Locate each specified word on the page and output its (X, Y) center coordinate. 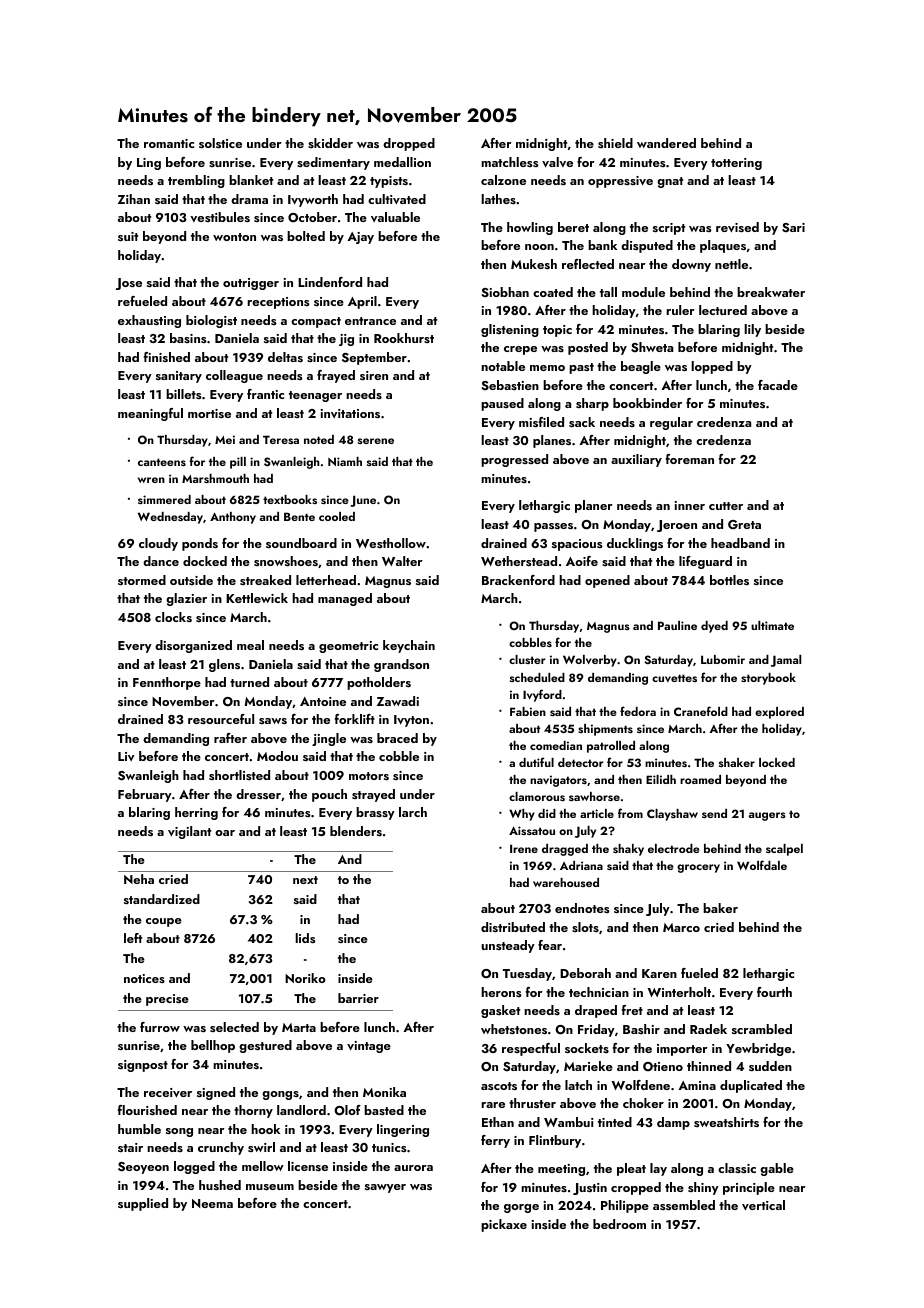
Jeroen (677, 526)
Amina (697, 1085)
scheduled (537, 677)
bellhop (213, 1046)
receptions (278, 303)
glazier (186, 599)
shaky (628, 850)
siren (374, 375)
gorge (521, 1208)
